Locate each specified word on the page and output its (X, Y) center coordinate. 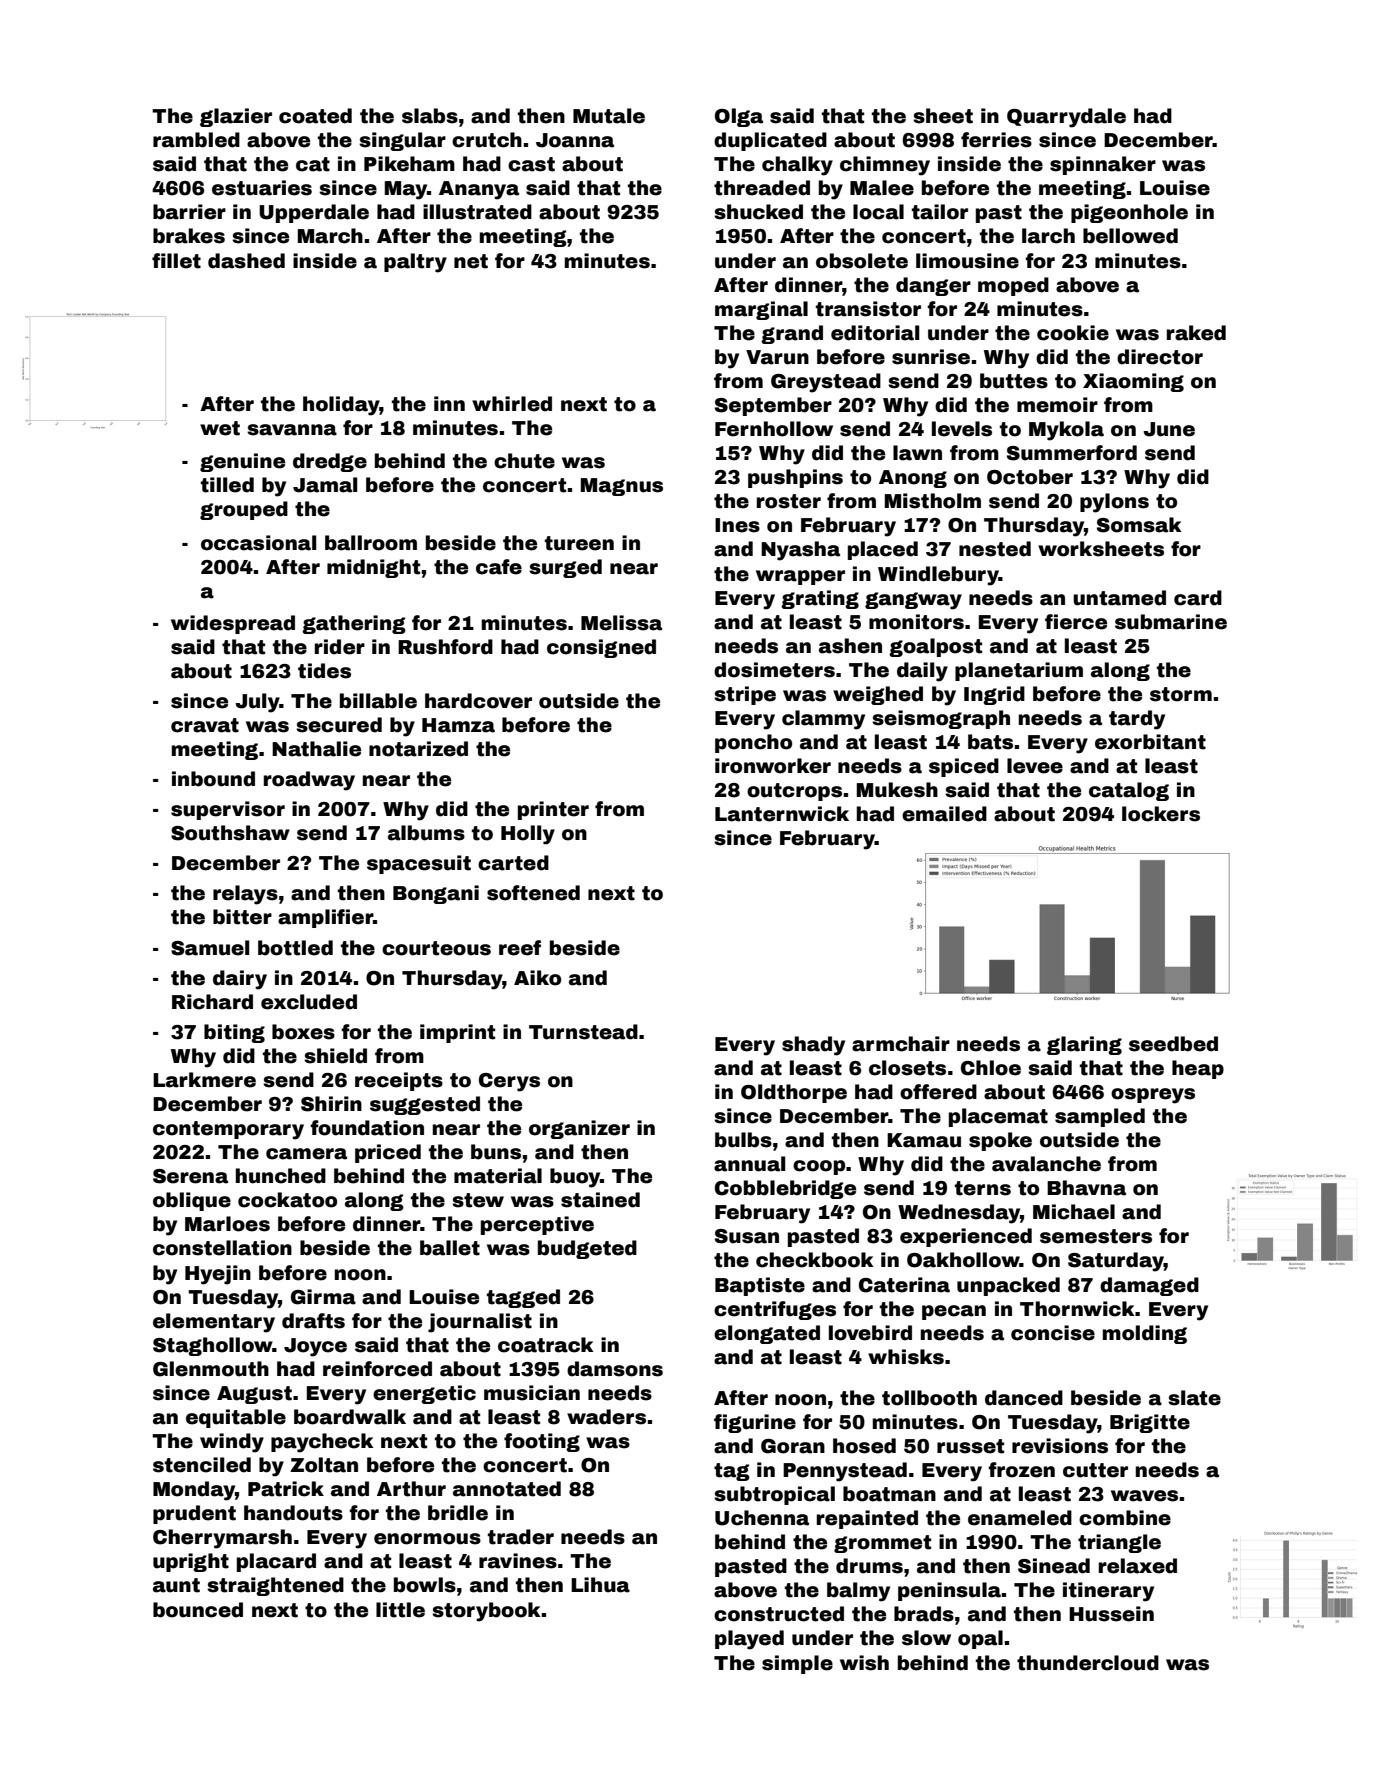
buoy (575, 1178)
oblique (192, 1201)
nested (995, 549)
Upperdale (314, 213)
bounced (198, 1610)
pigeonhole (1129, 213)
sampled (1100, 1117)
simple (797, 1664)
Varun (777, 357)
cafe (499, 567)
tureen (579, 543)
